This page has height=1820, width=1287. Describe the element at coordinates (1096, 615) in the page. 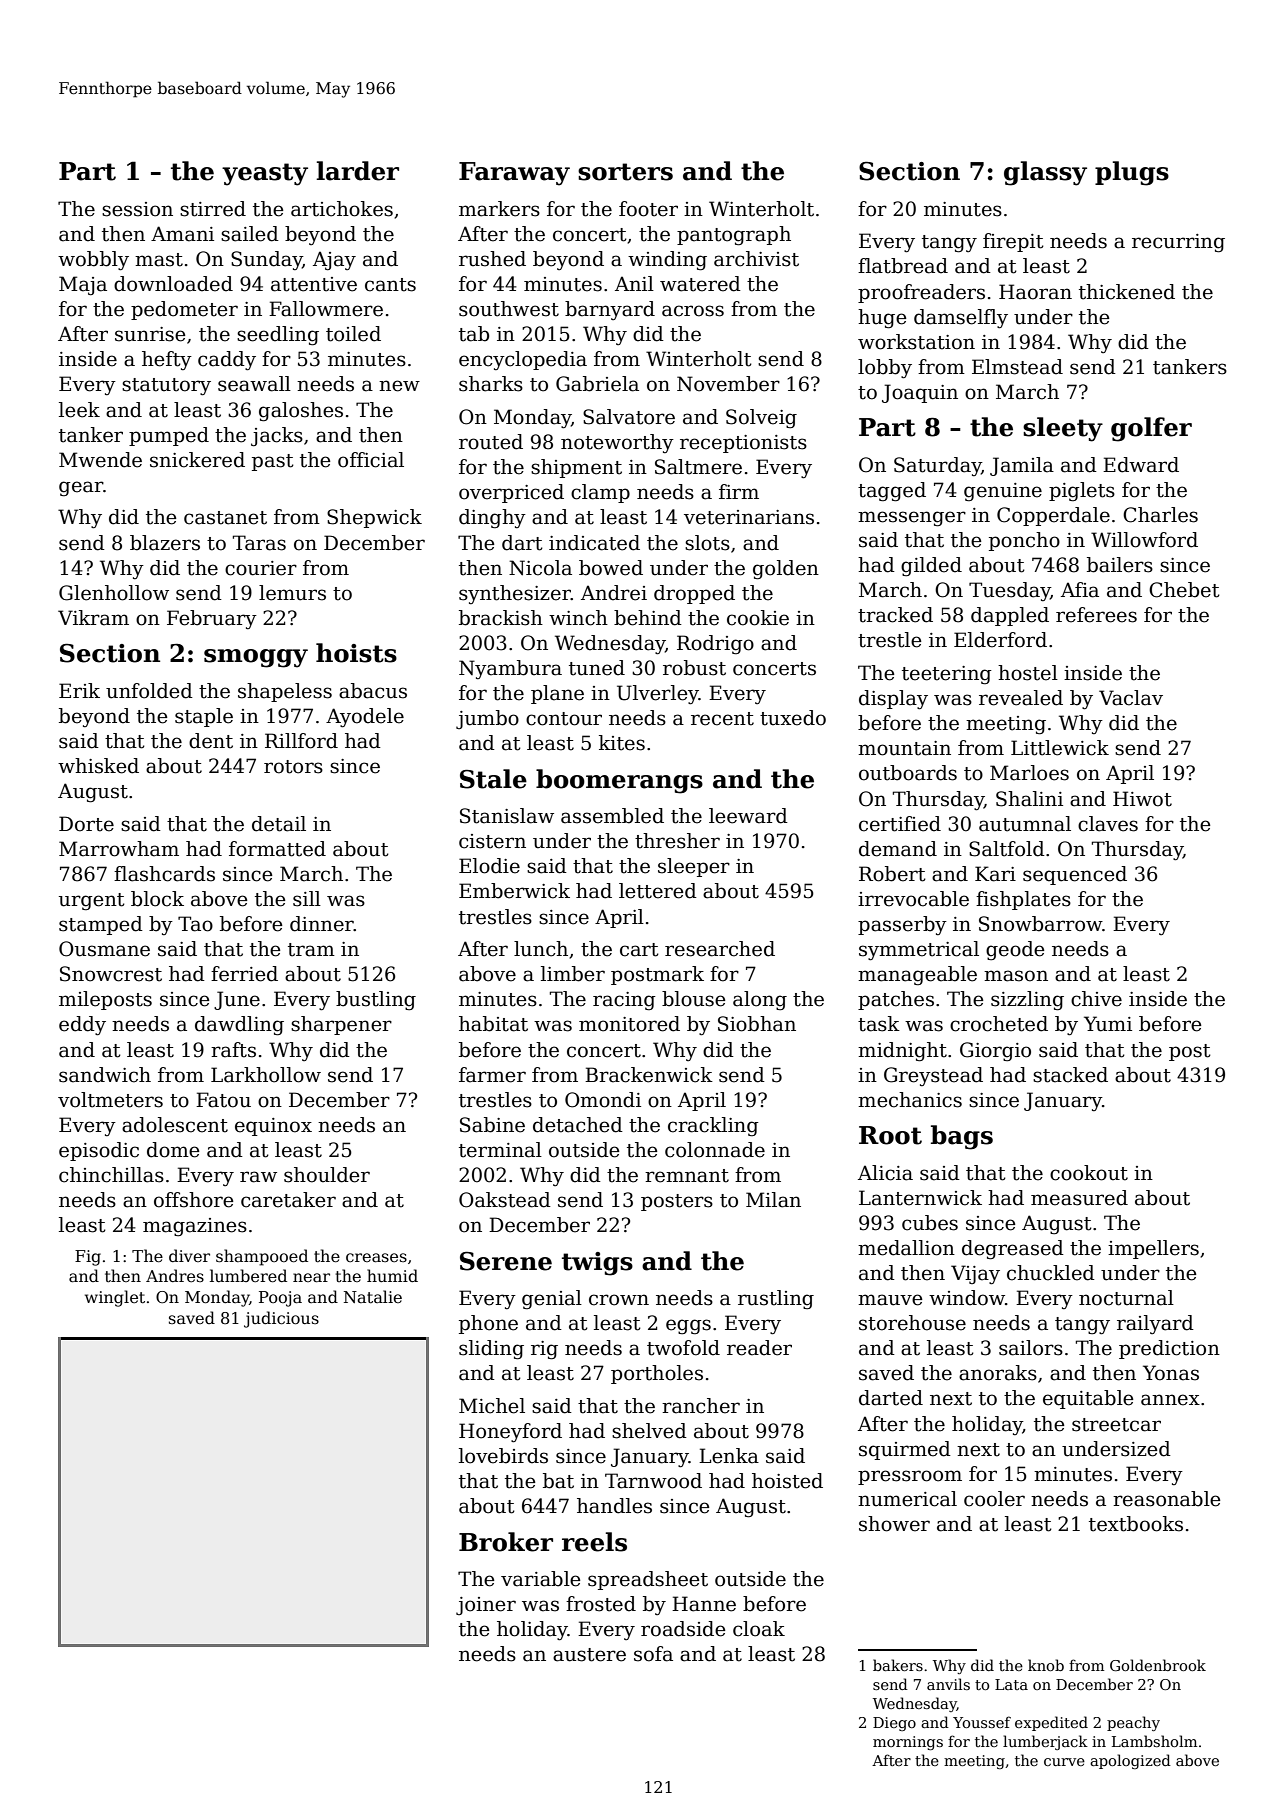

I see `referees` at that location.
